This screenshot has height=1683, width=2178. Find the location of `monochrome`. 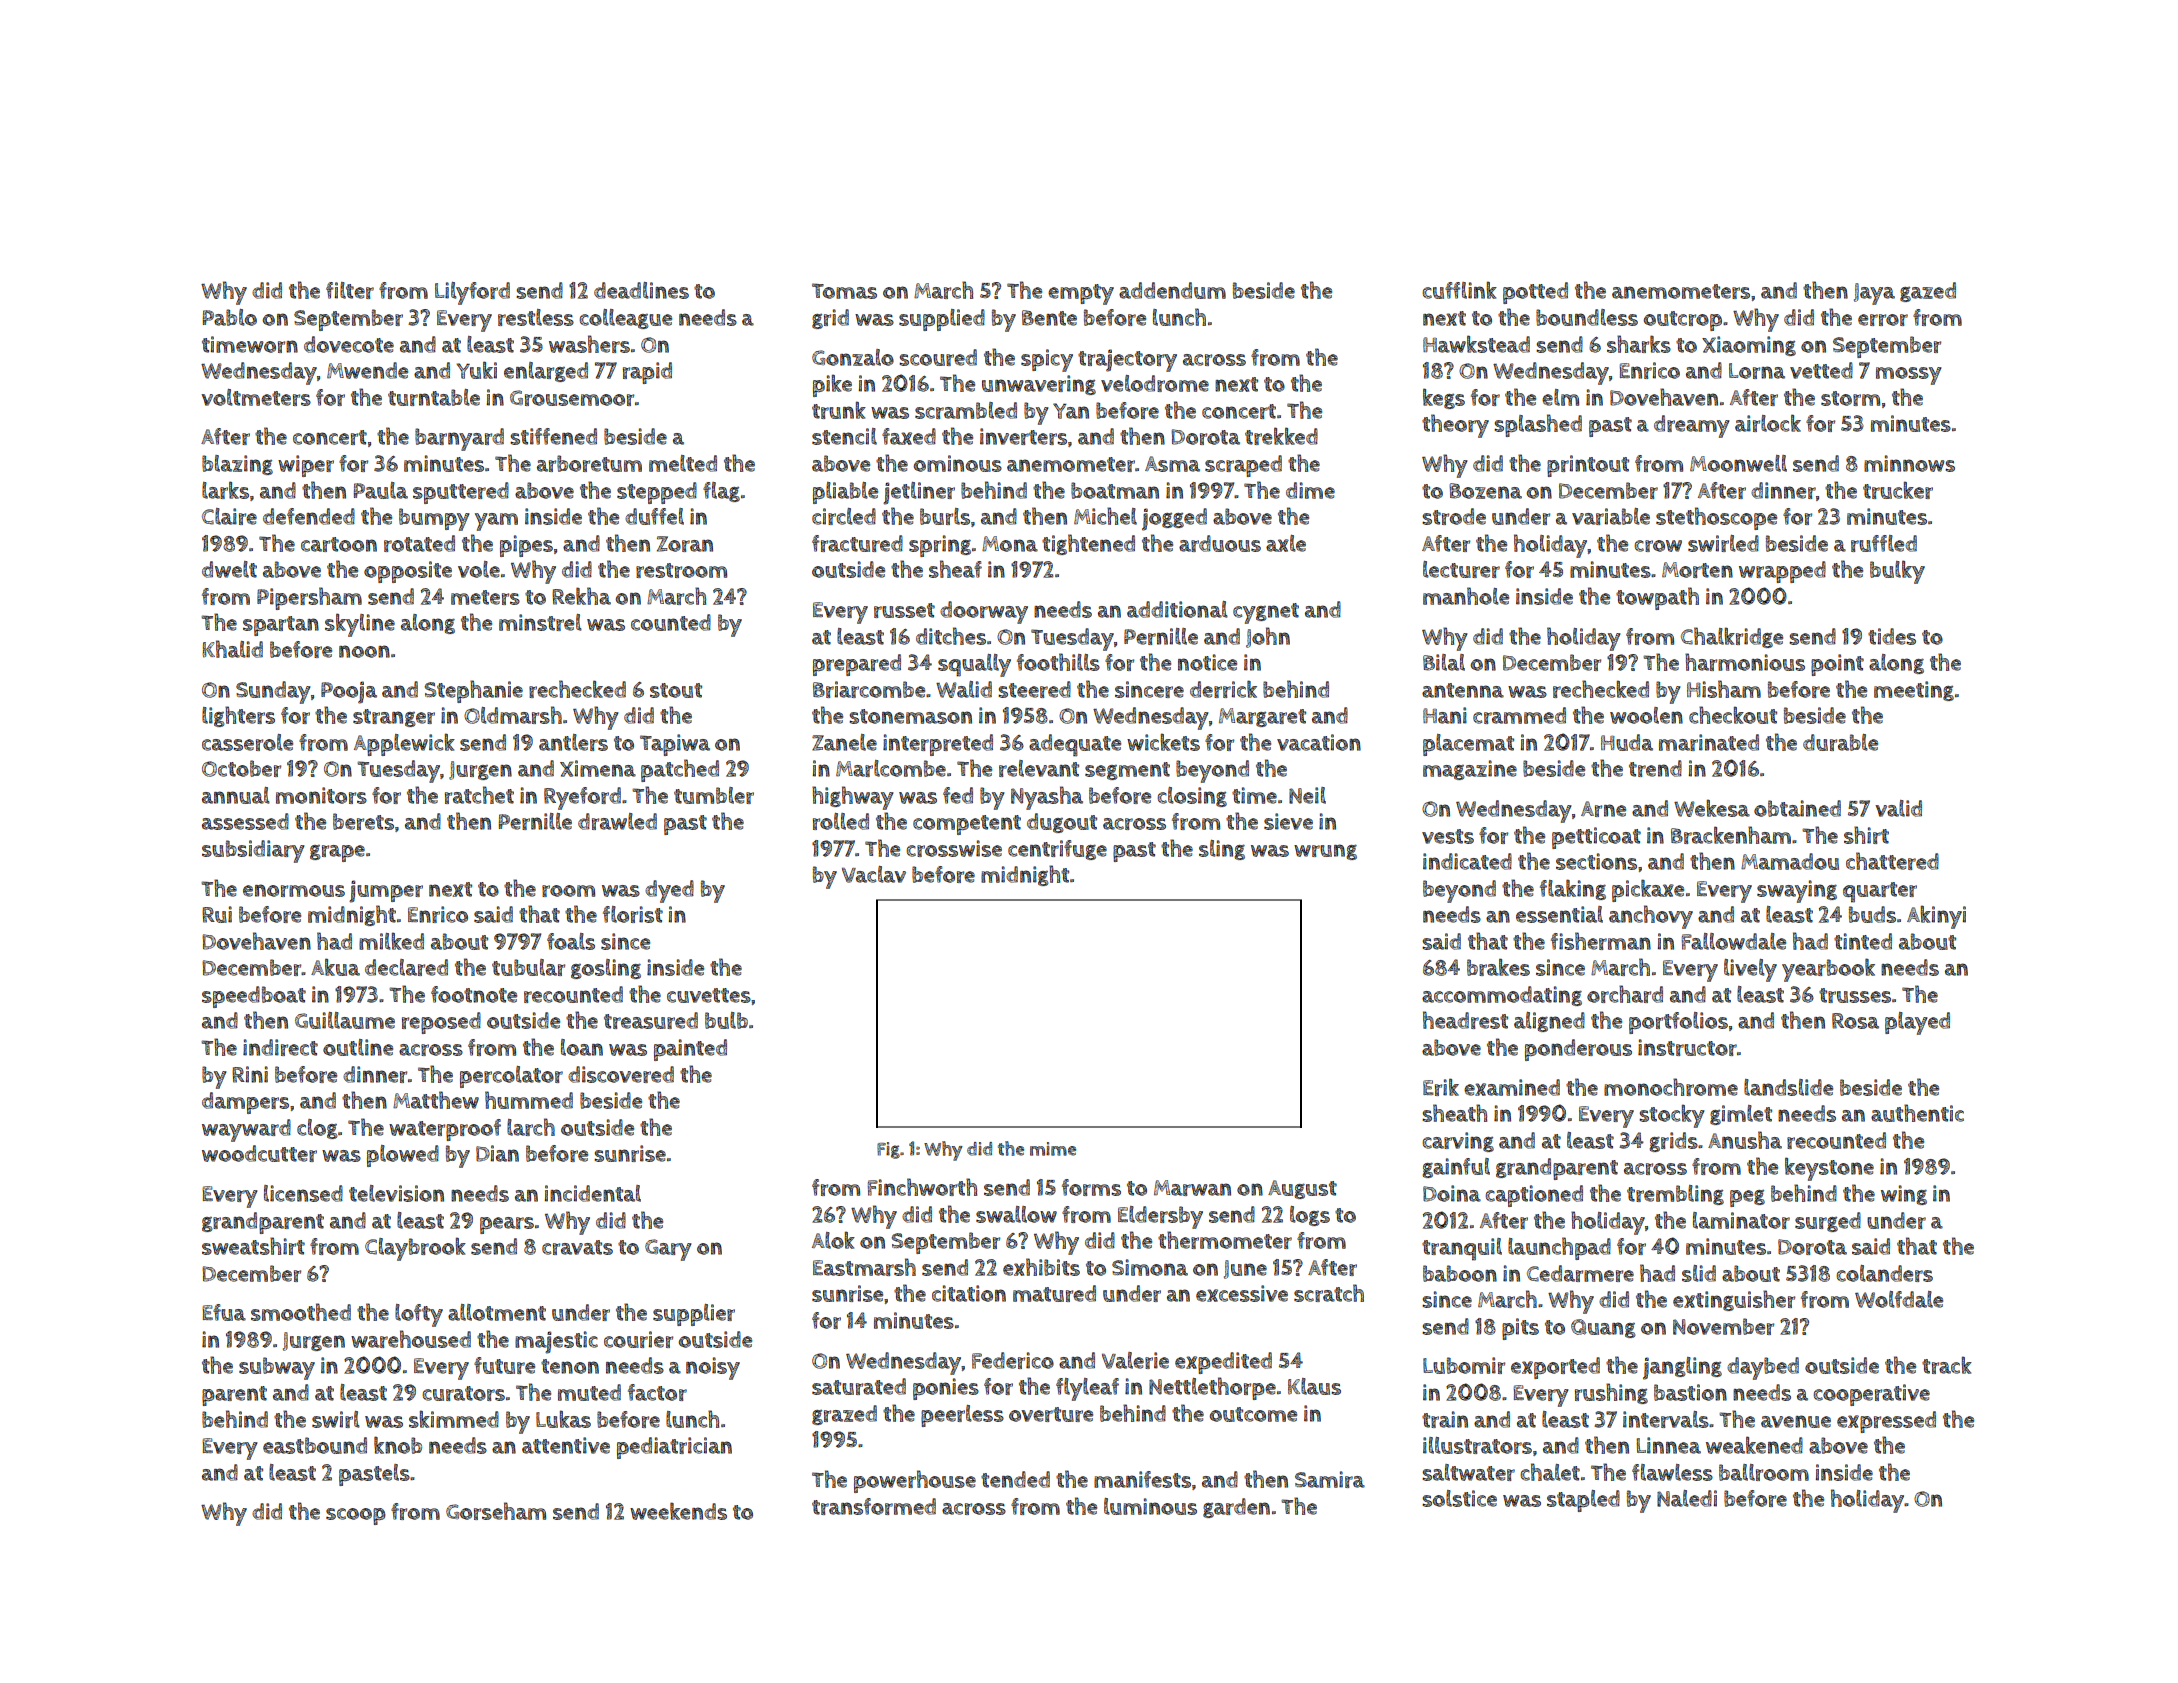

monochrome is located at coordinates (1671, 1087).
